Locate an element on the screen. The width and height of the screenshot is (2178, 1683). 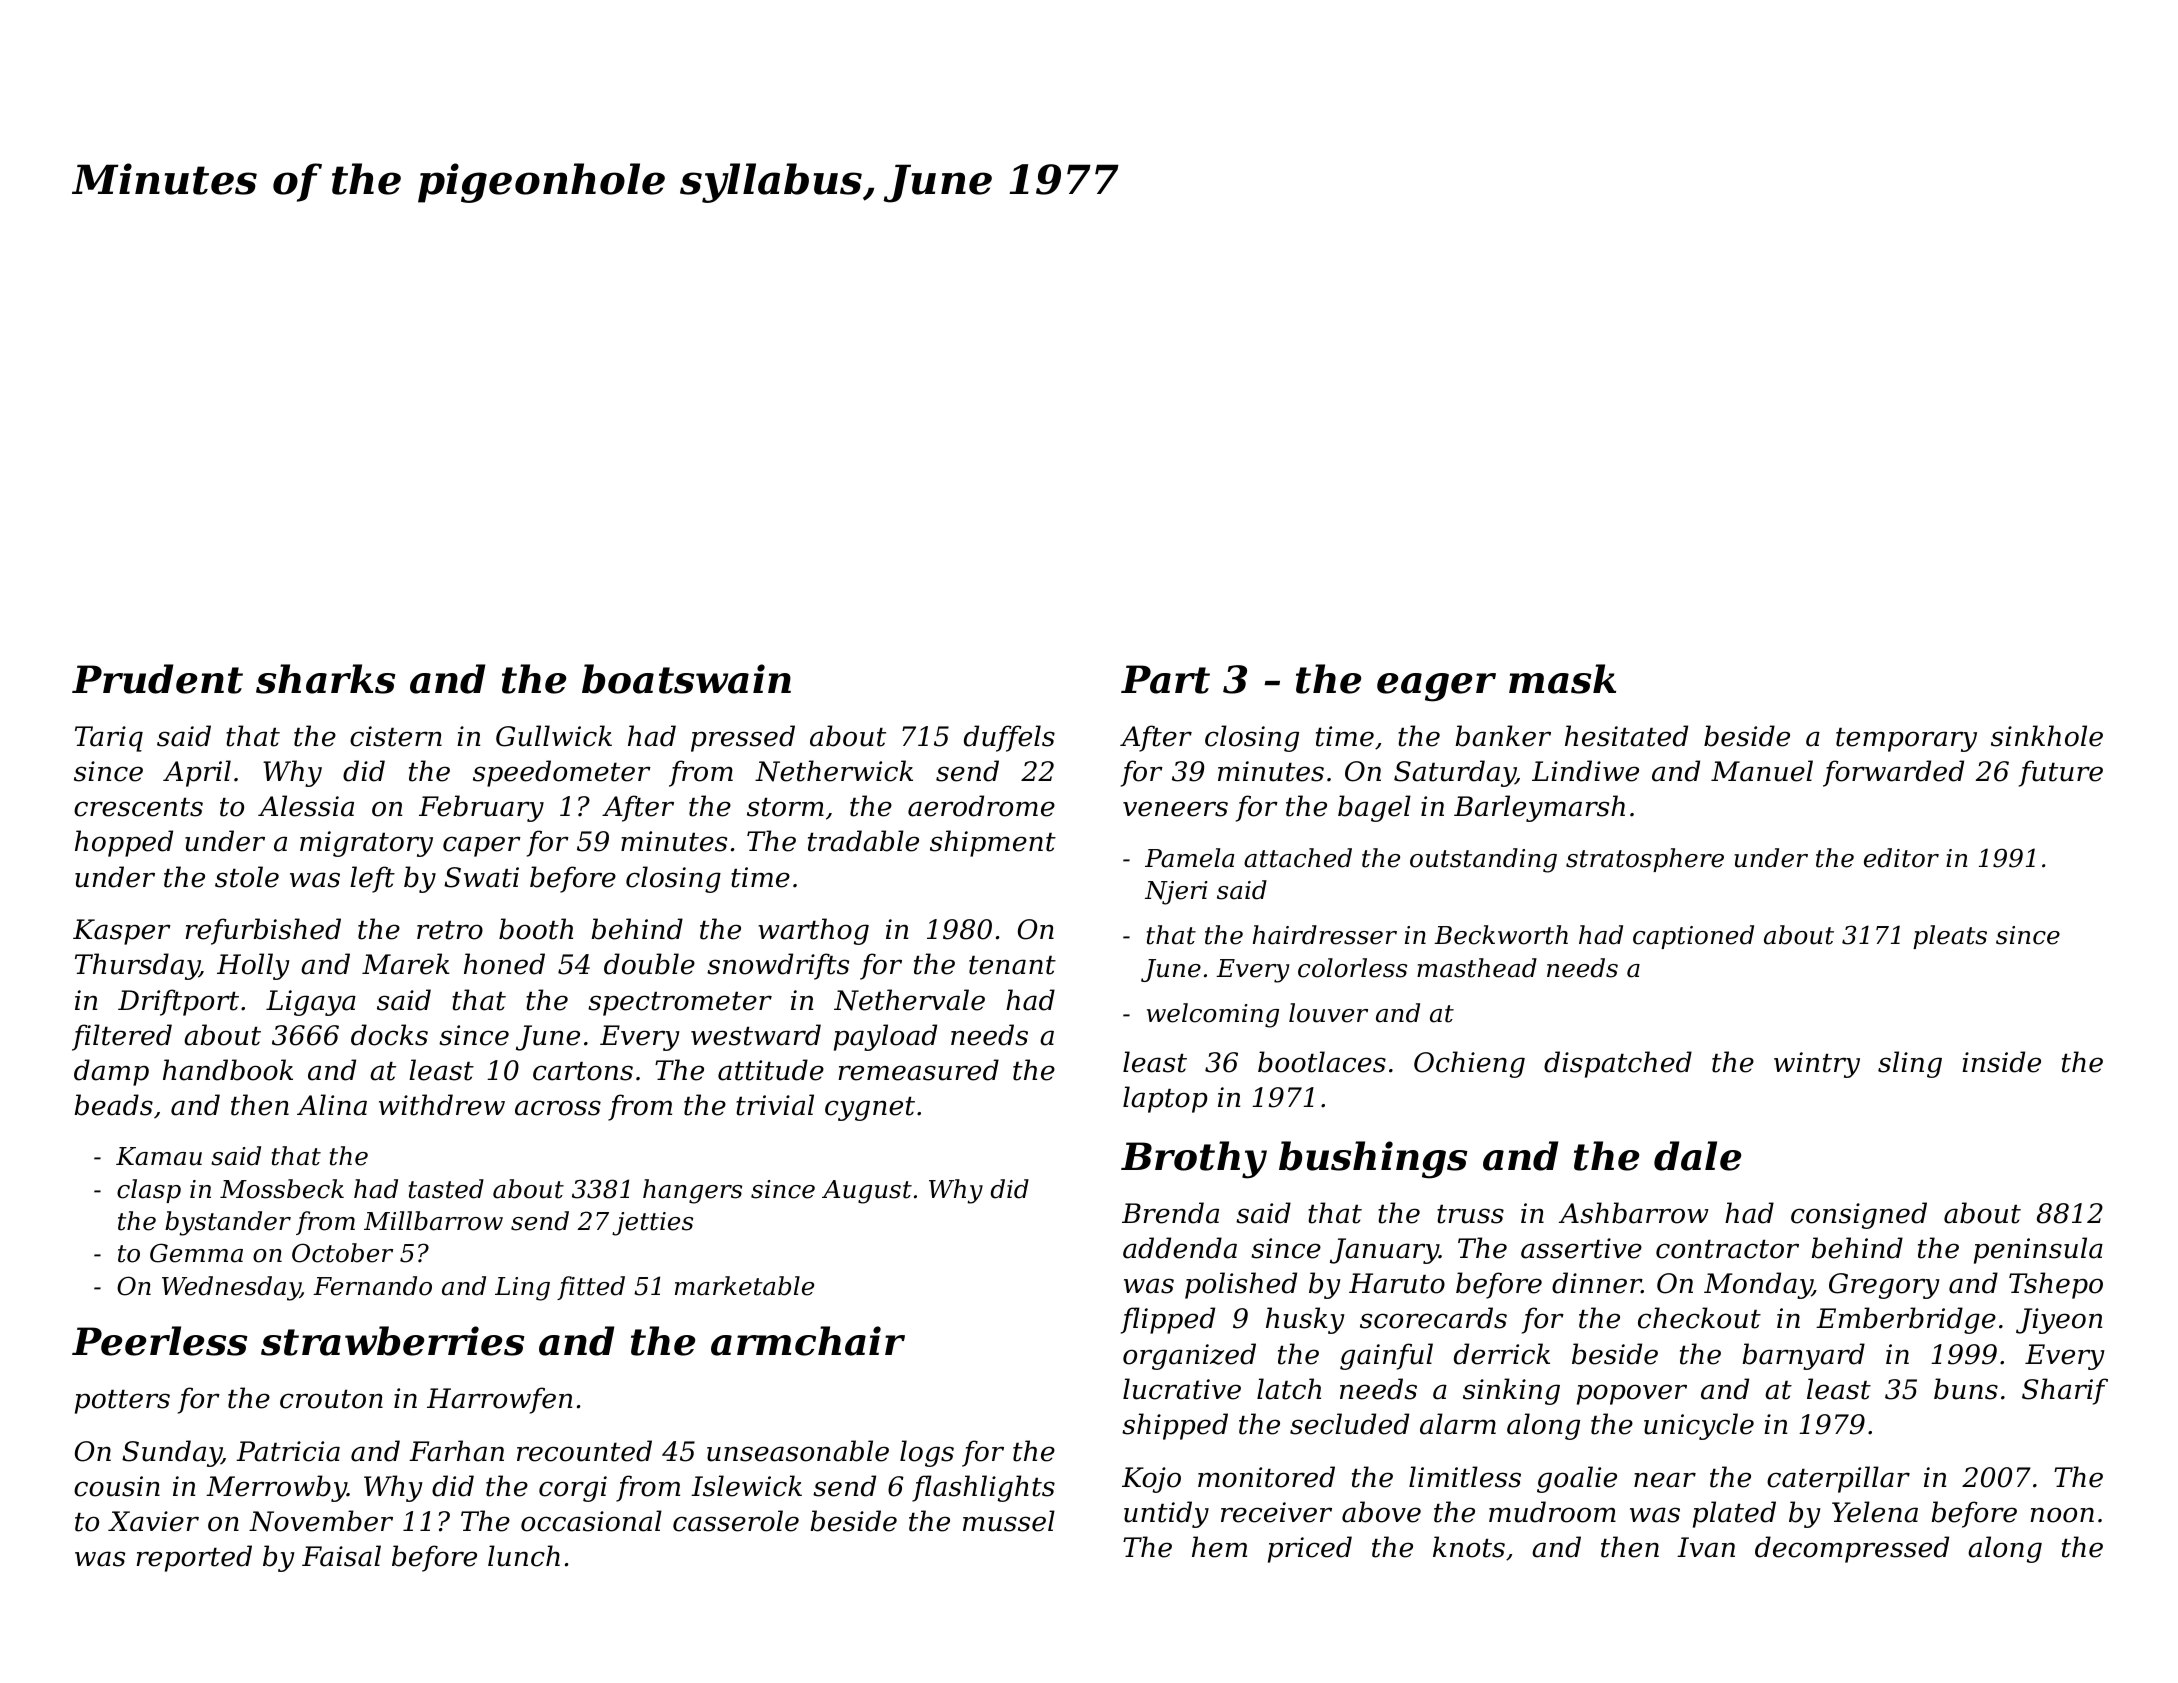
shipment is located at coordinates (993, 843).
